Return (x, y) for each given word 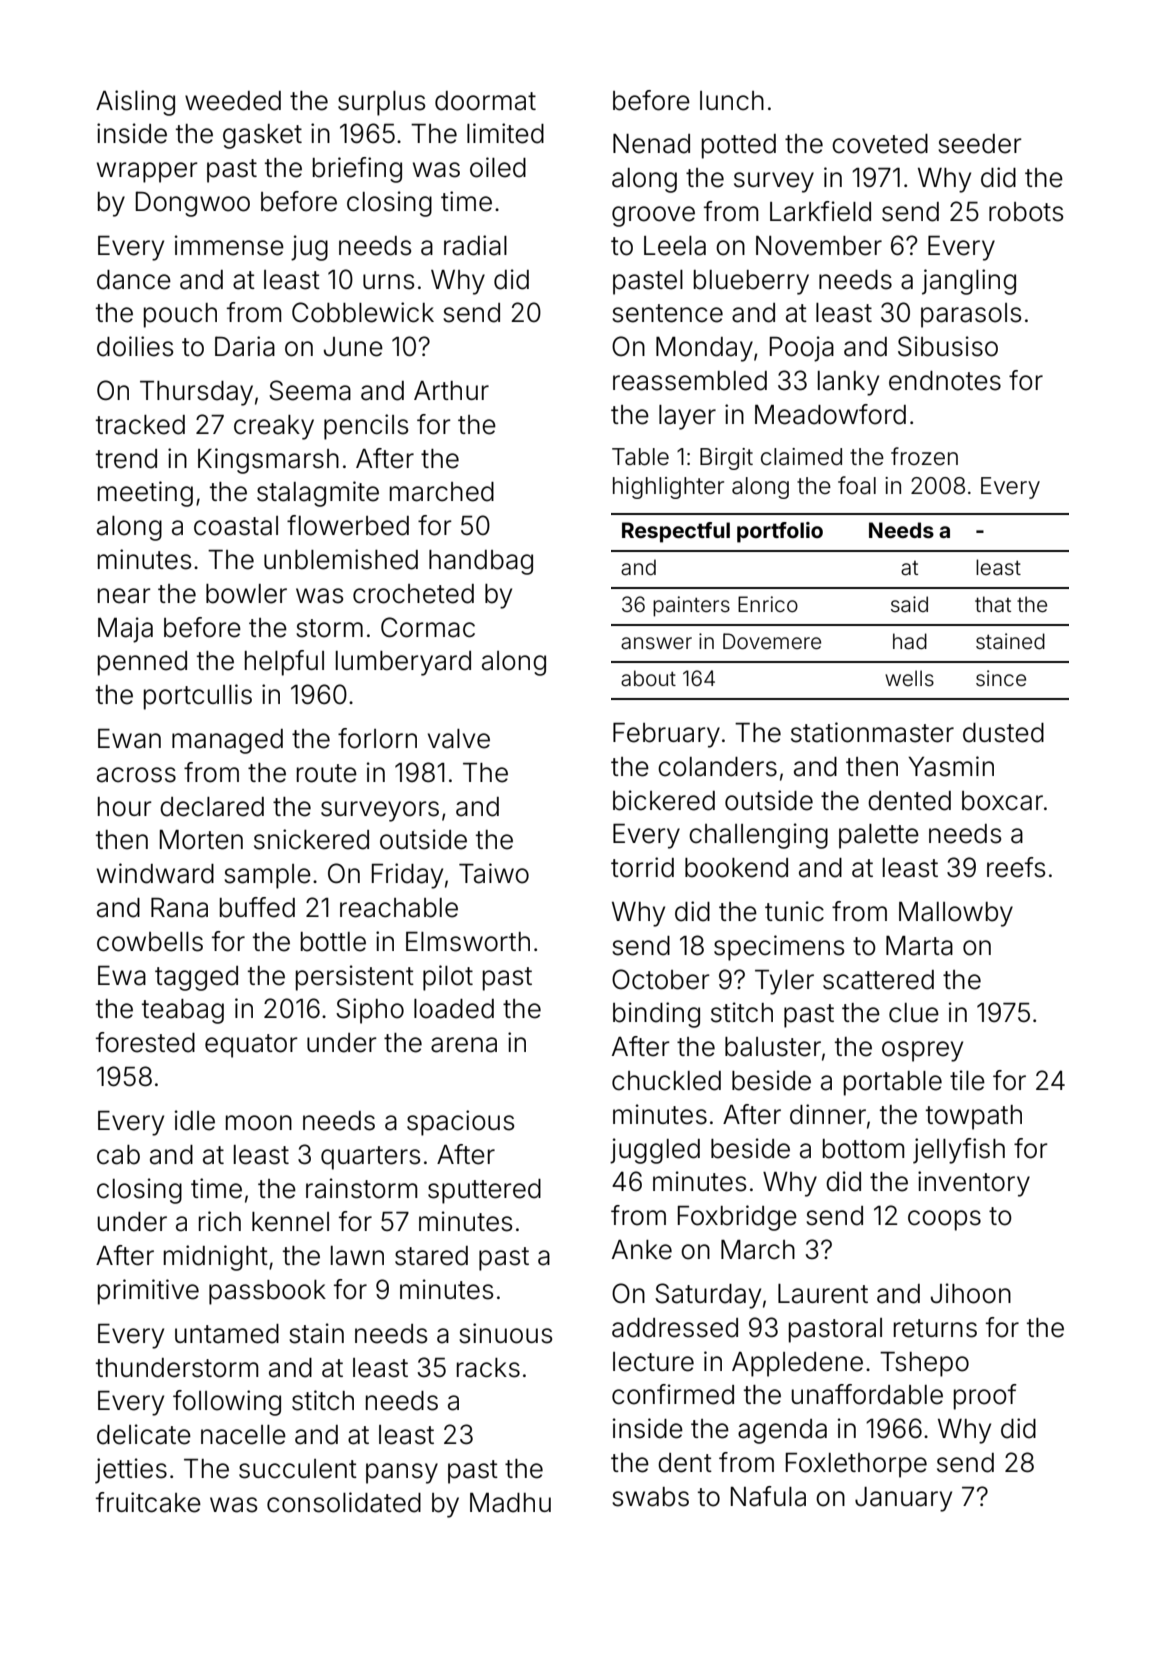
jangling (969, 282)
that (993, 604)
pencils (366, 427)
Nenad (651, 144)
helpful (284, 663)
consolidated (344, 1502)
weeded (233, 101)
